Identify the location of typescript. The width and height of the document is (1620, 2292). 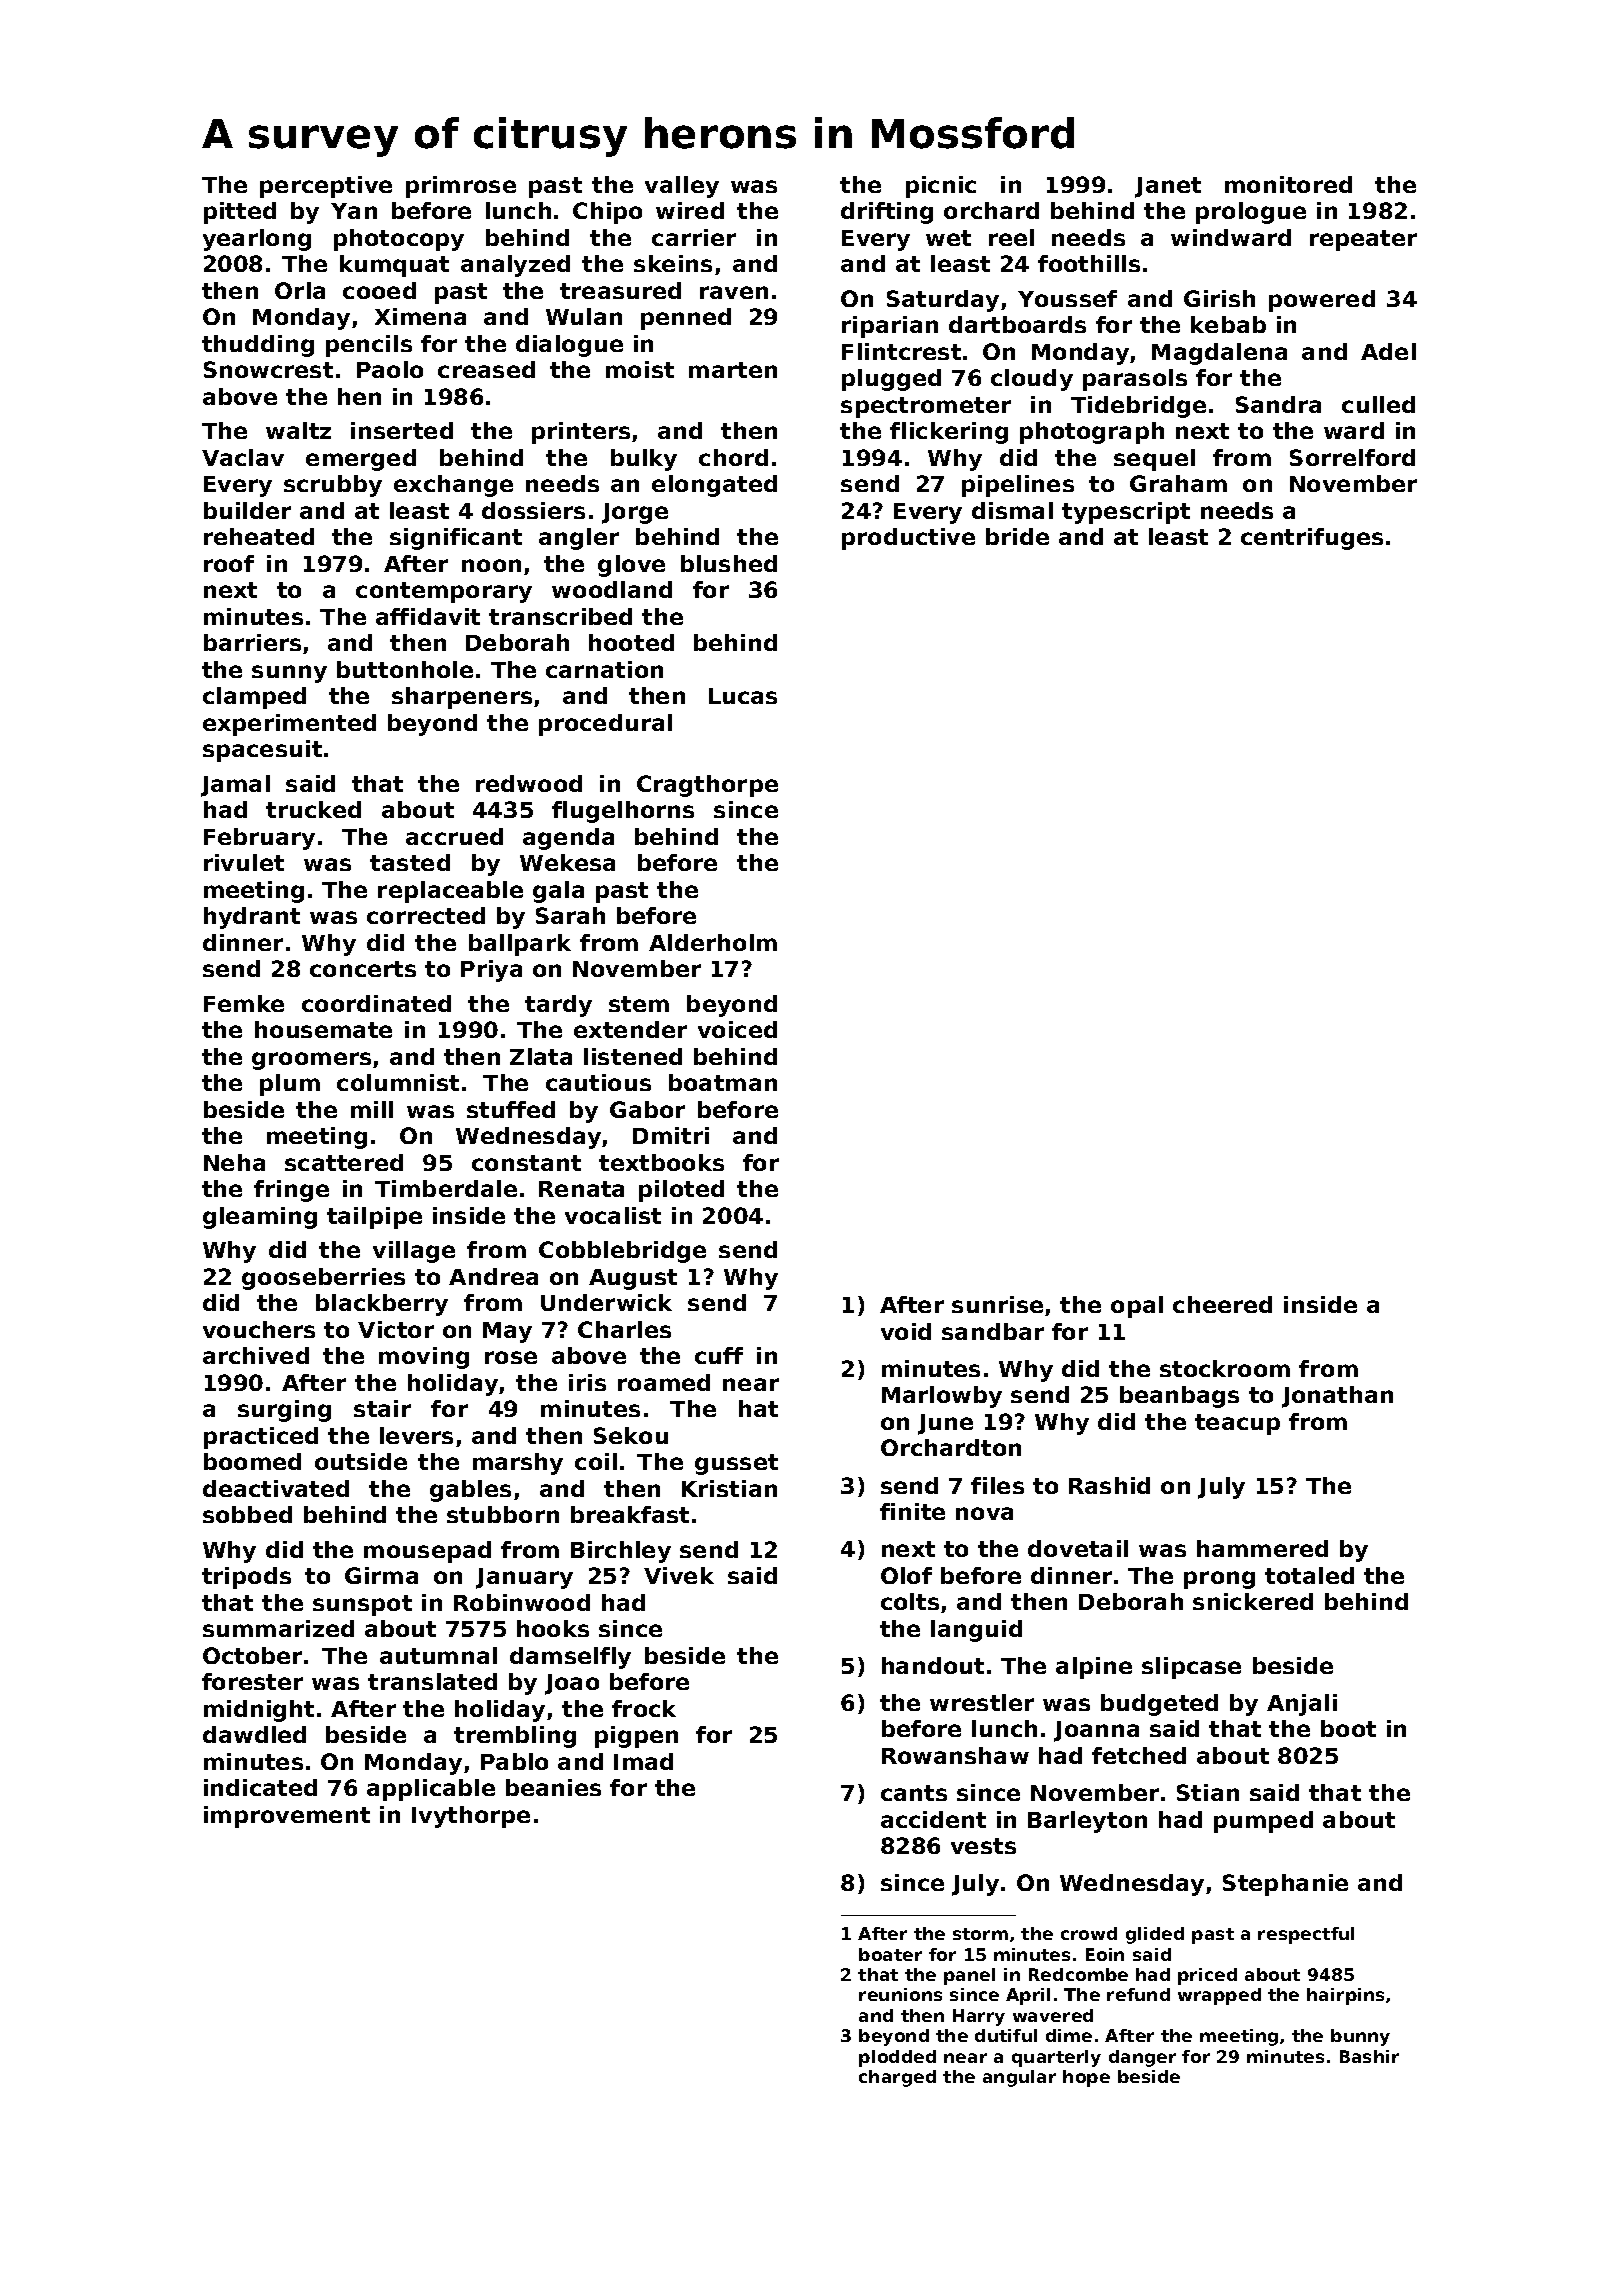
(1126, 513).
